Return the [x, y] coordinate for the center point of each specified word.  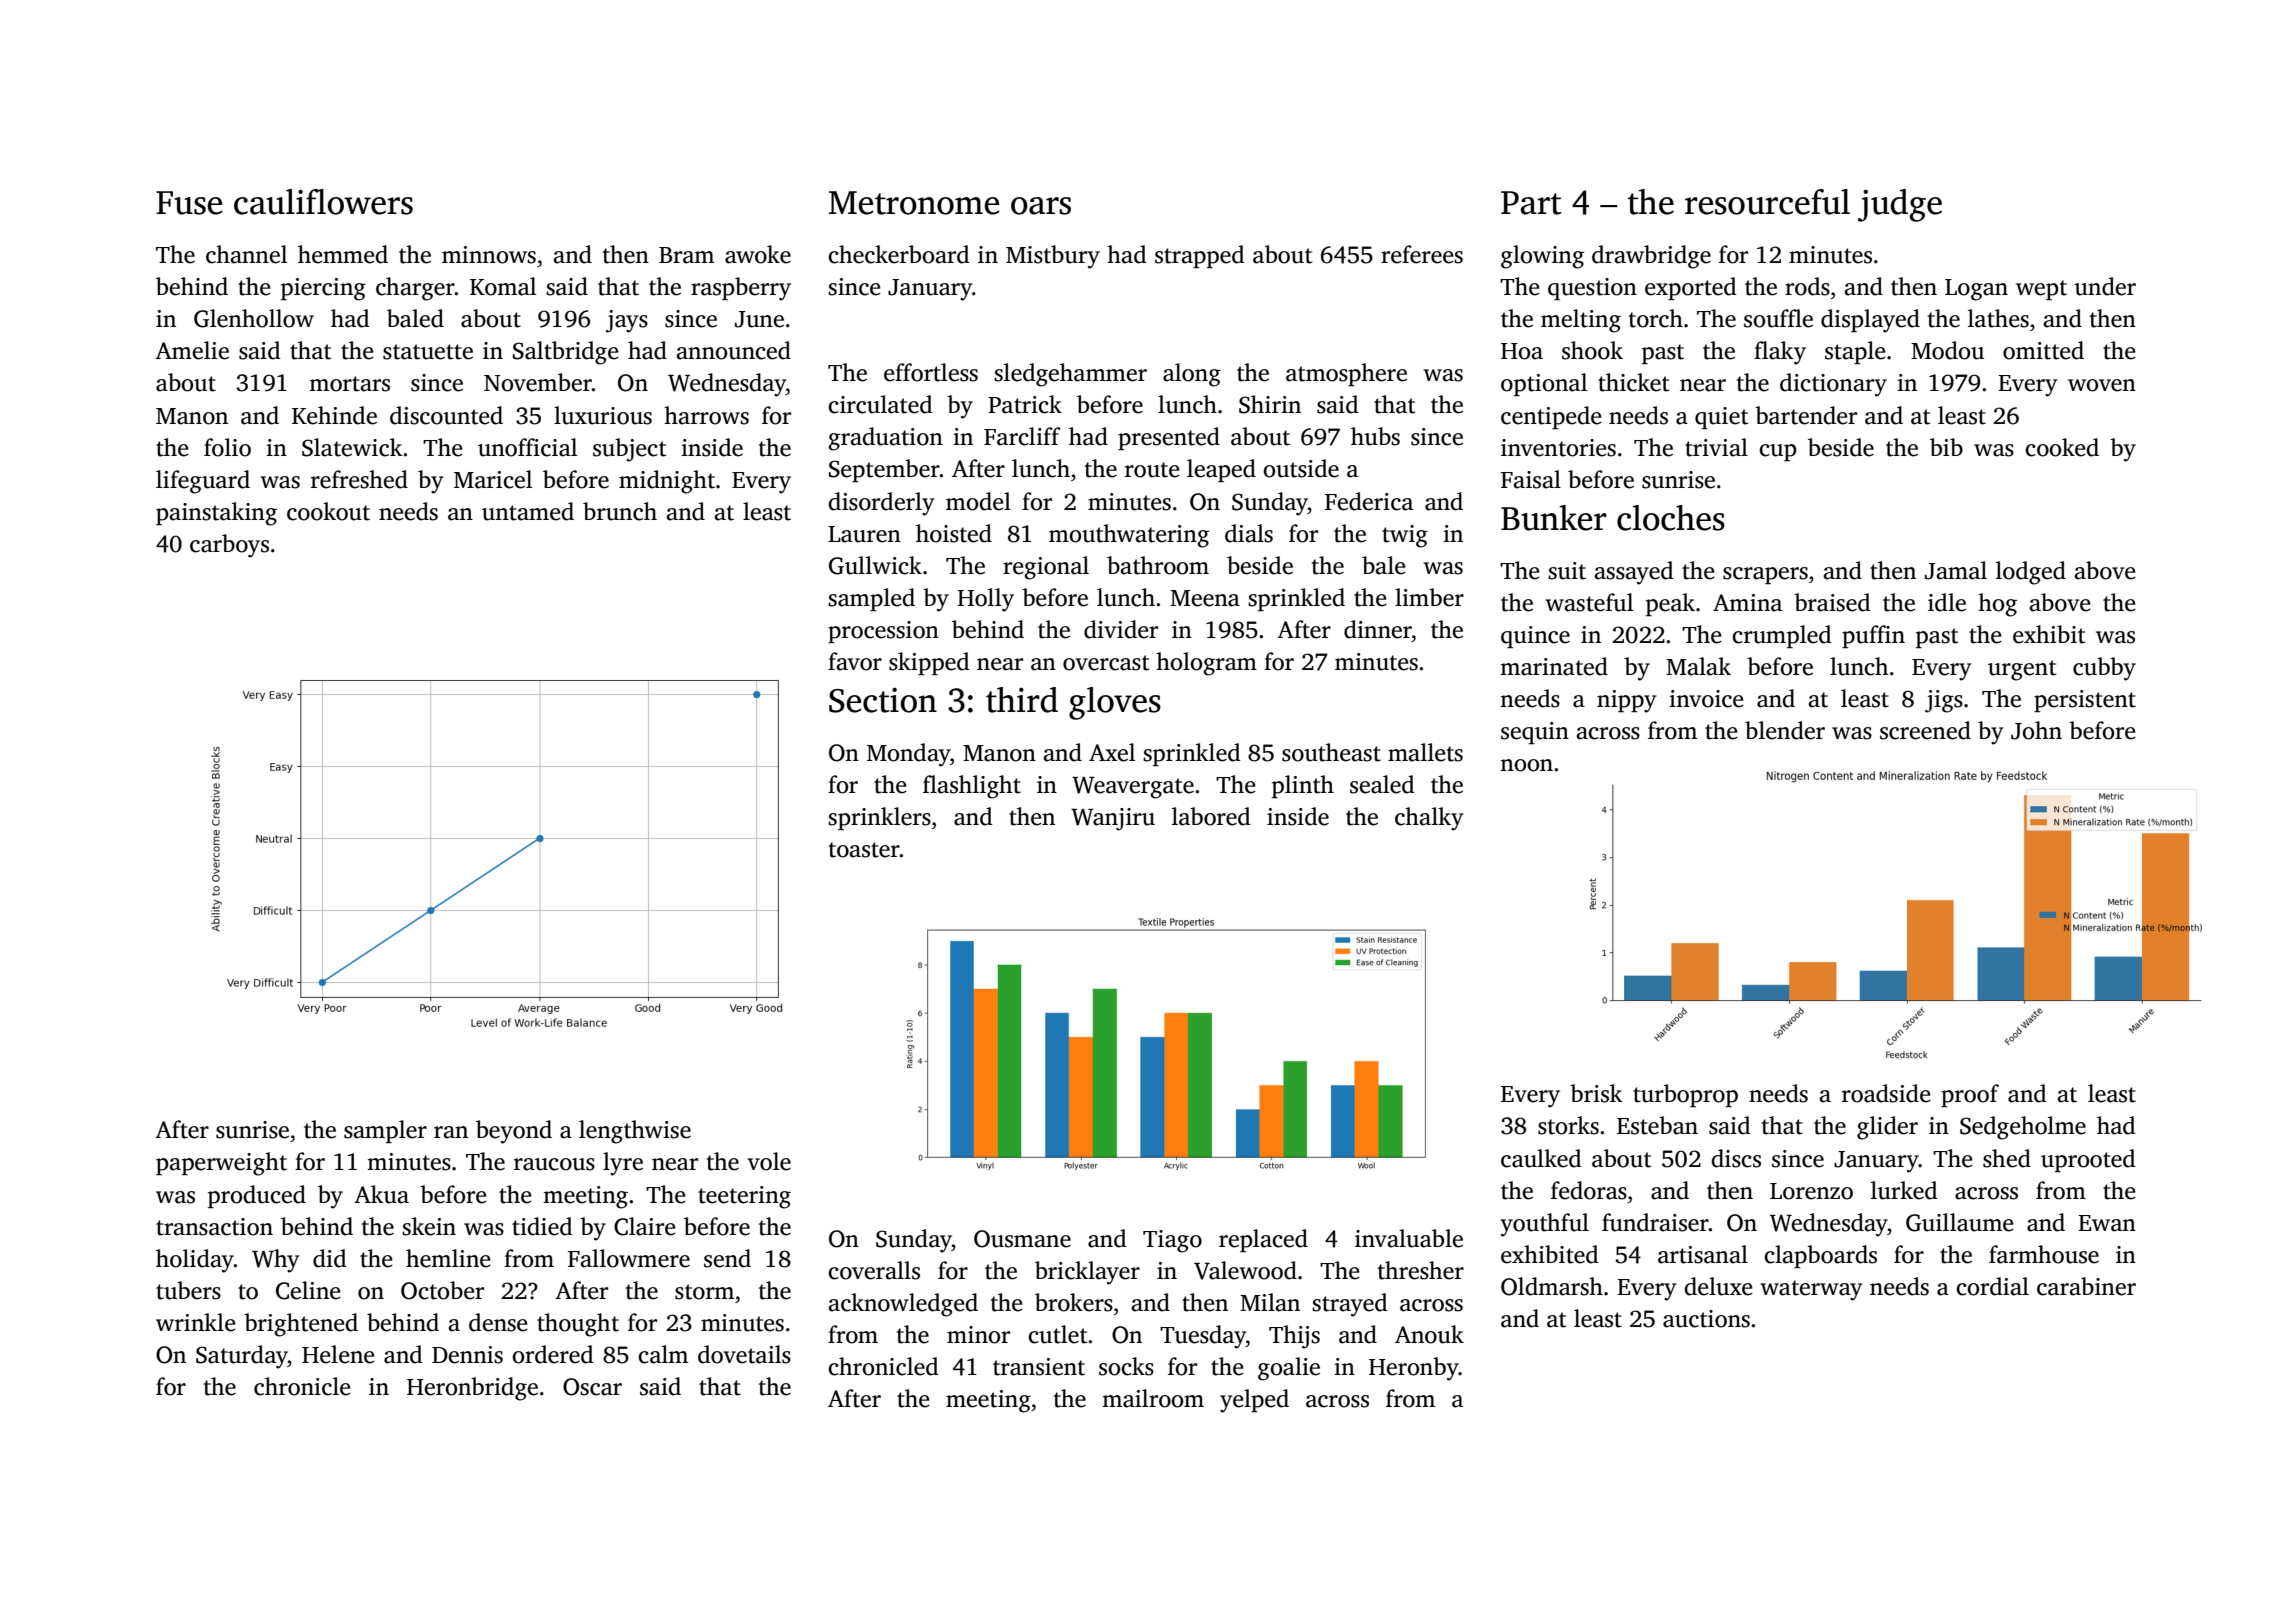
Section [883, 700]
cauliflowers [323, 202]
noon [1526, 765]
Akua [381, 1194]
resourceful [1767, 202]
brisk [1596, 1093]
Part [1531, 203]
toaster [864, 850]
